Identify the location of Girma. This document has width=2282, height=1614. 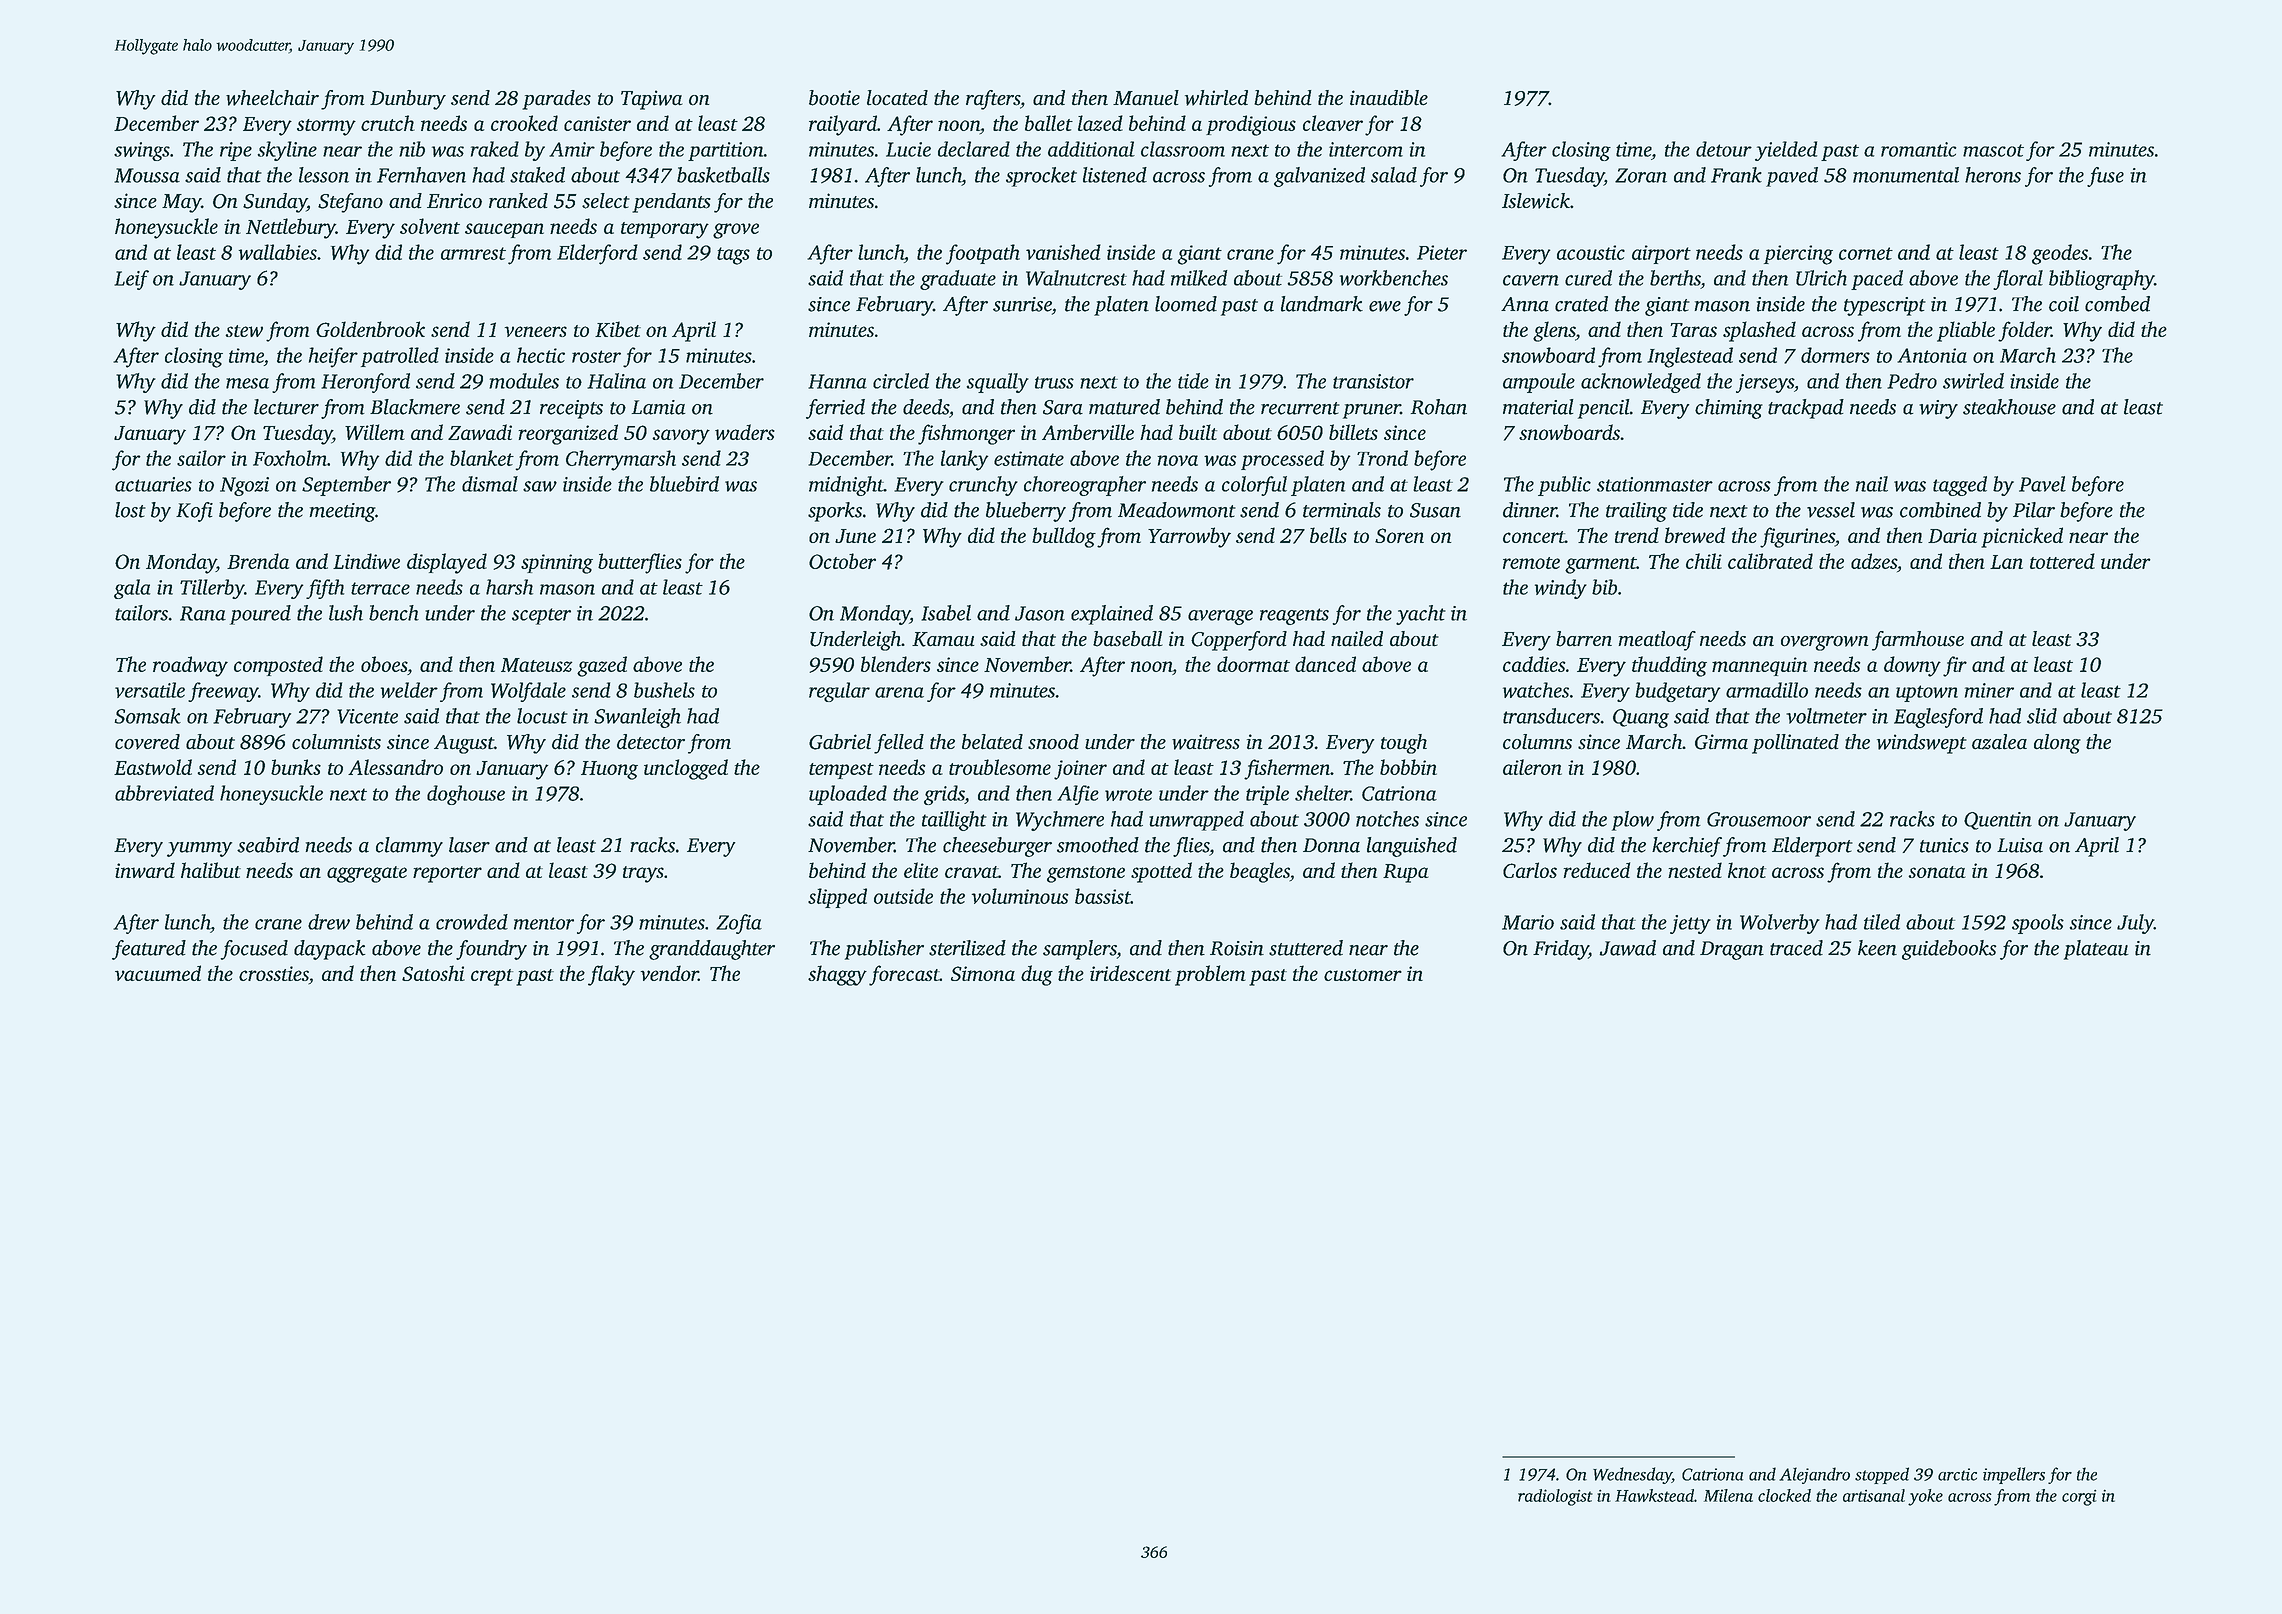
(1721, 742).
